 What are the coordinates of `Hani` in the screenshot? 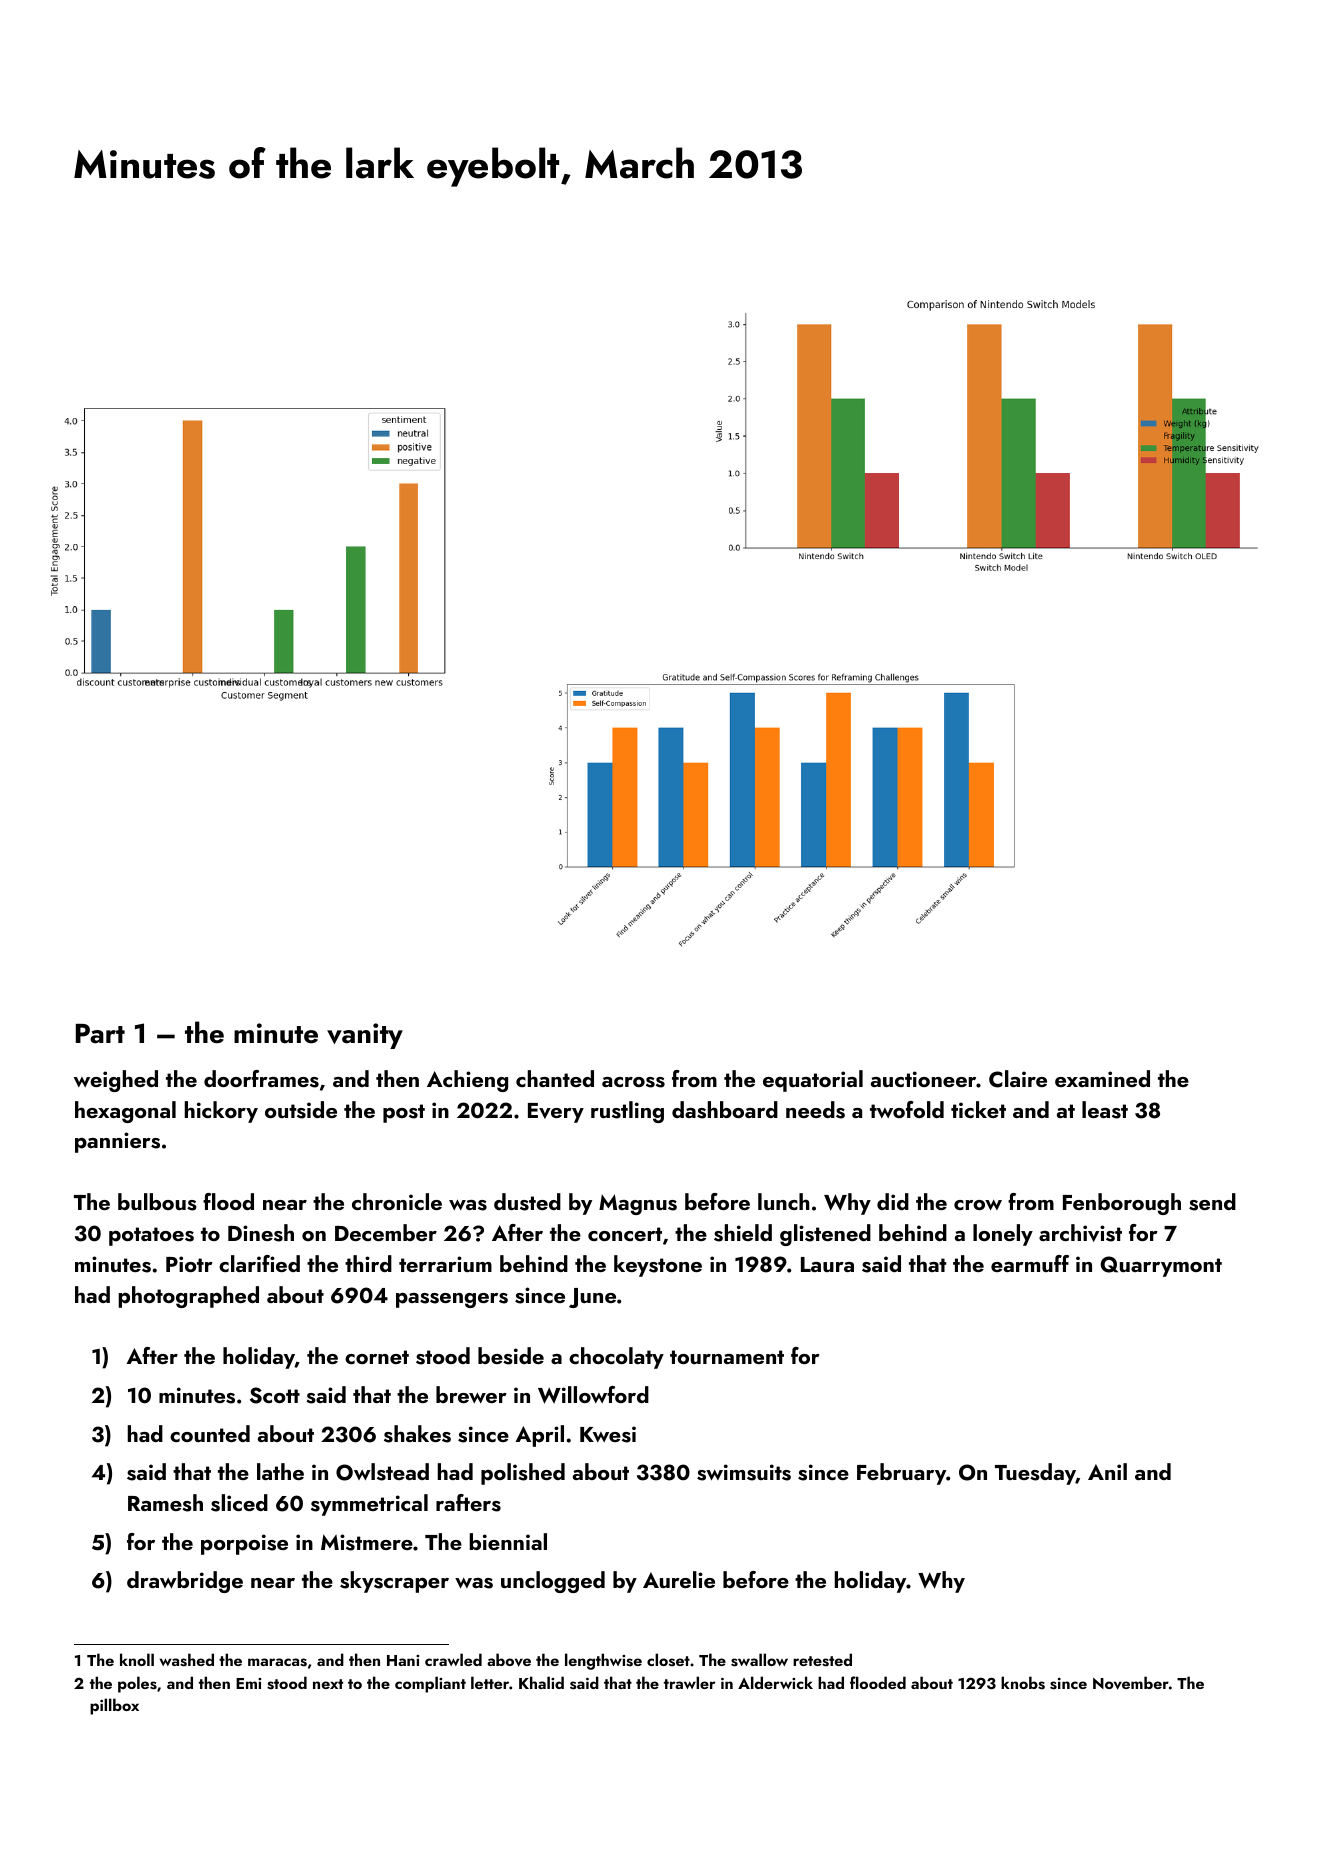 It's located at (403, 1660).
